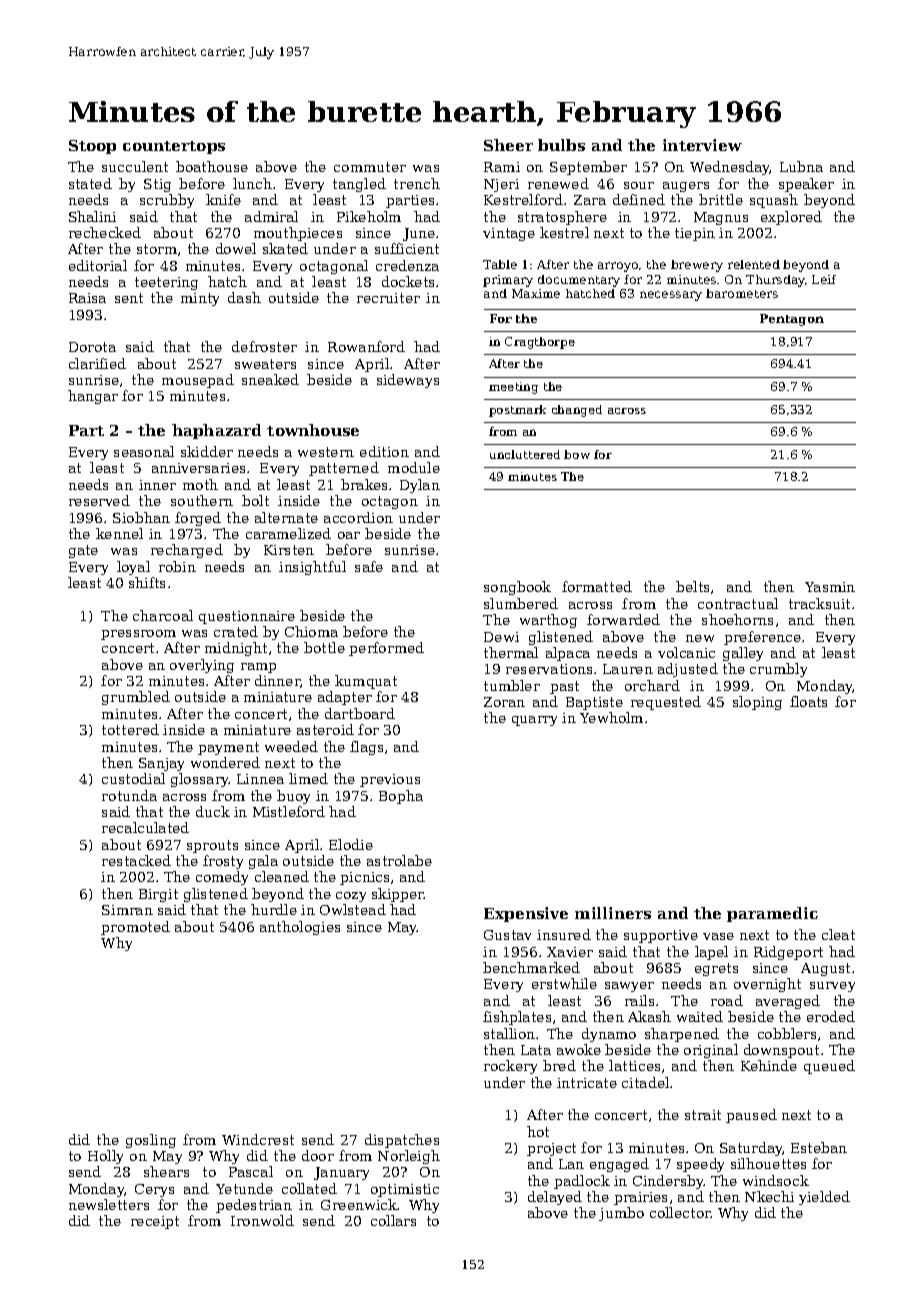 The height and width of the image is (1308, 924). What do you see at coordinates (393, 1220) in the image?
I see `collars` at bounding box center [393, 1220].
